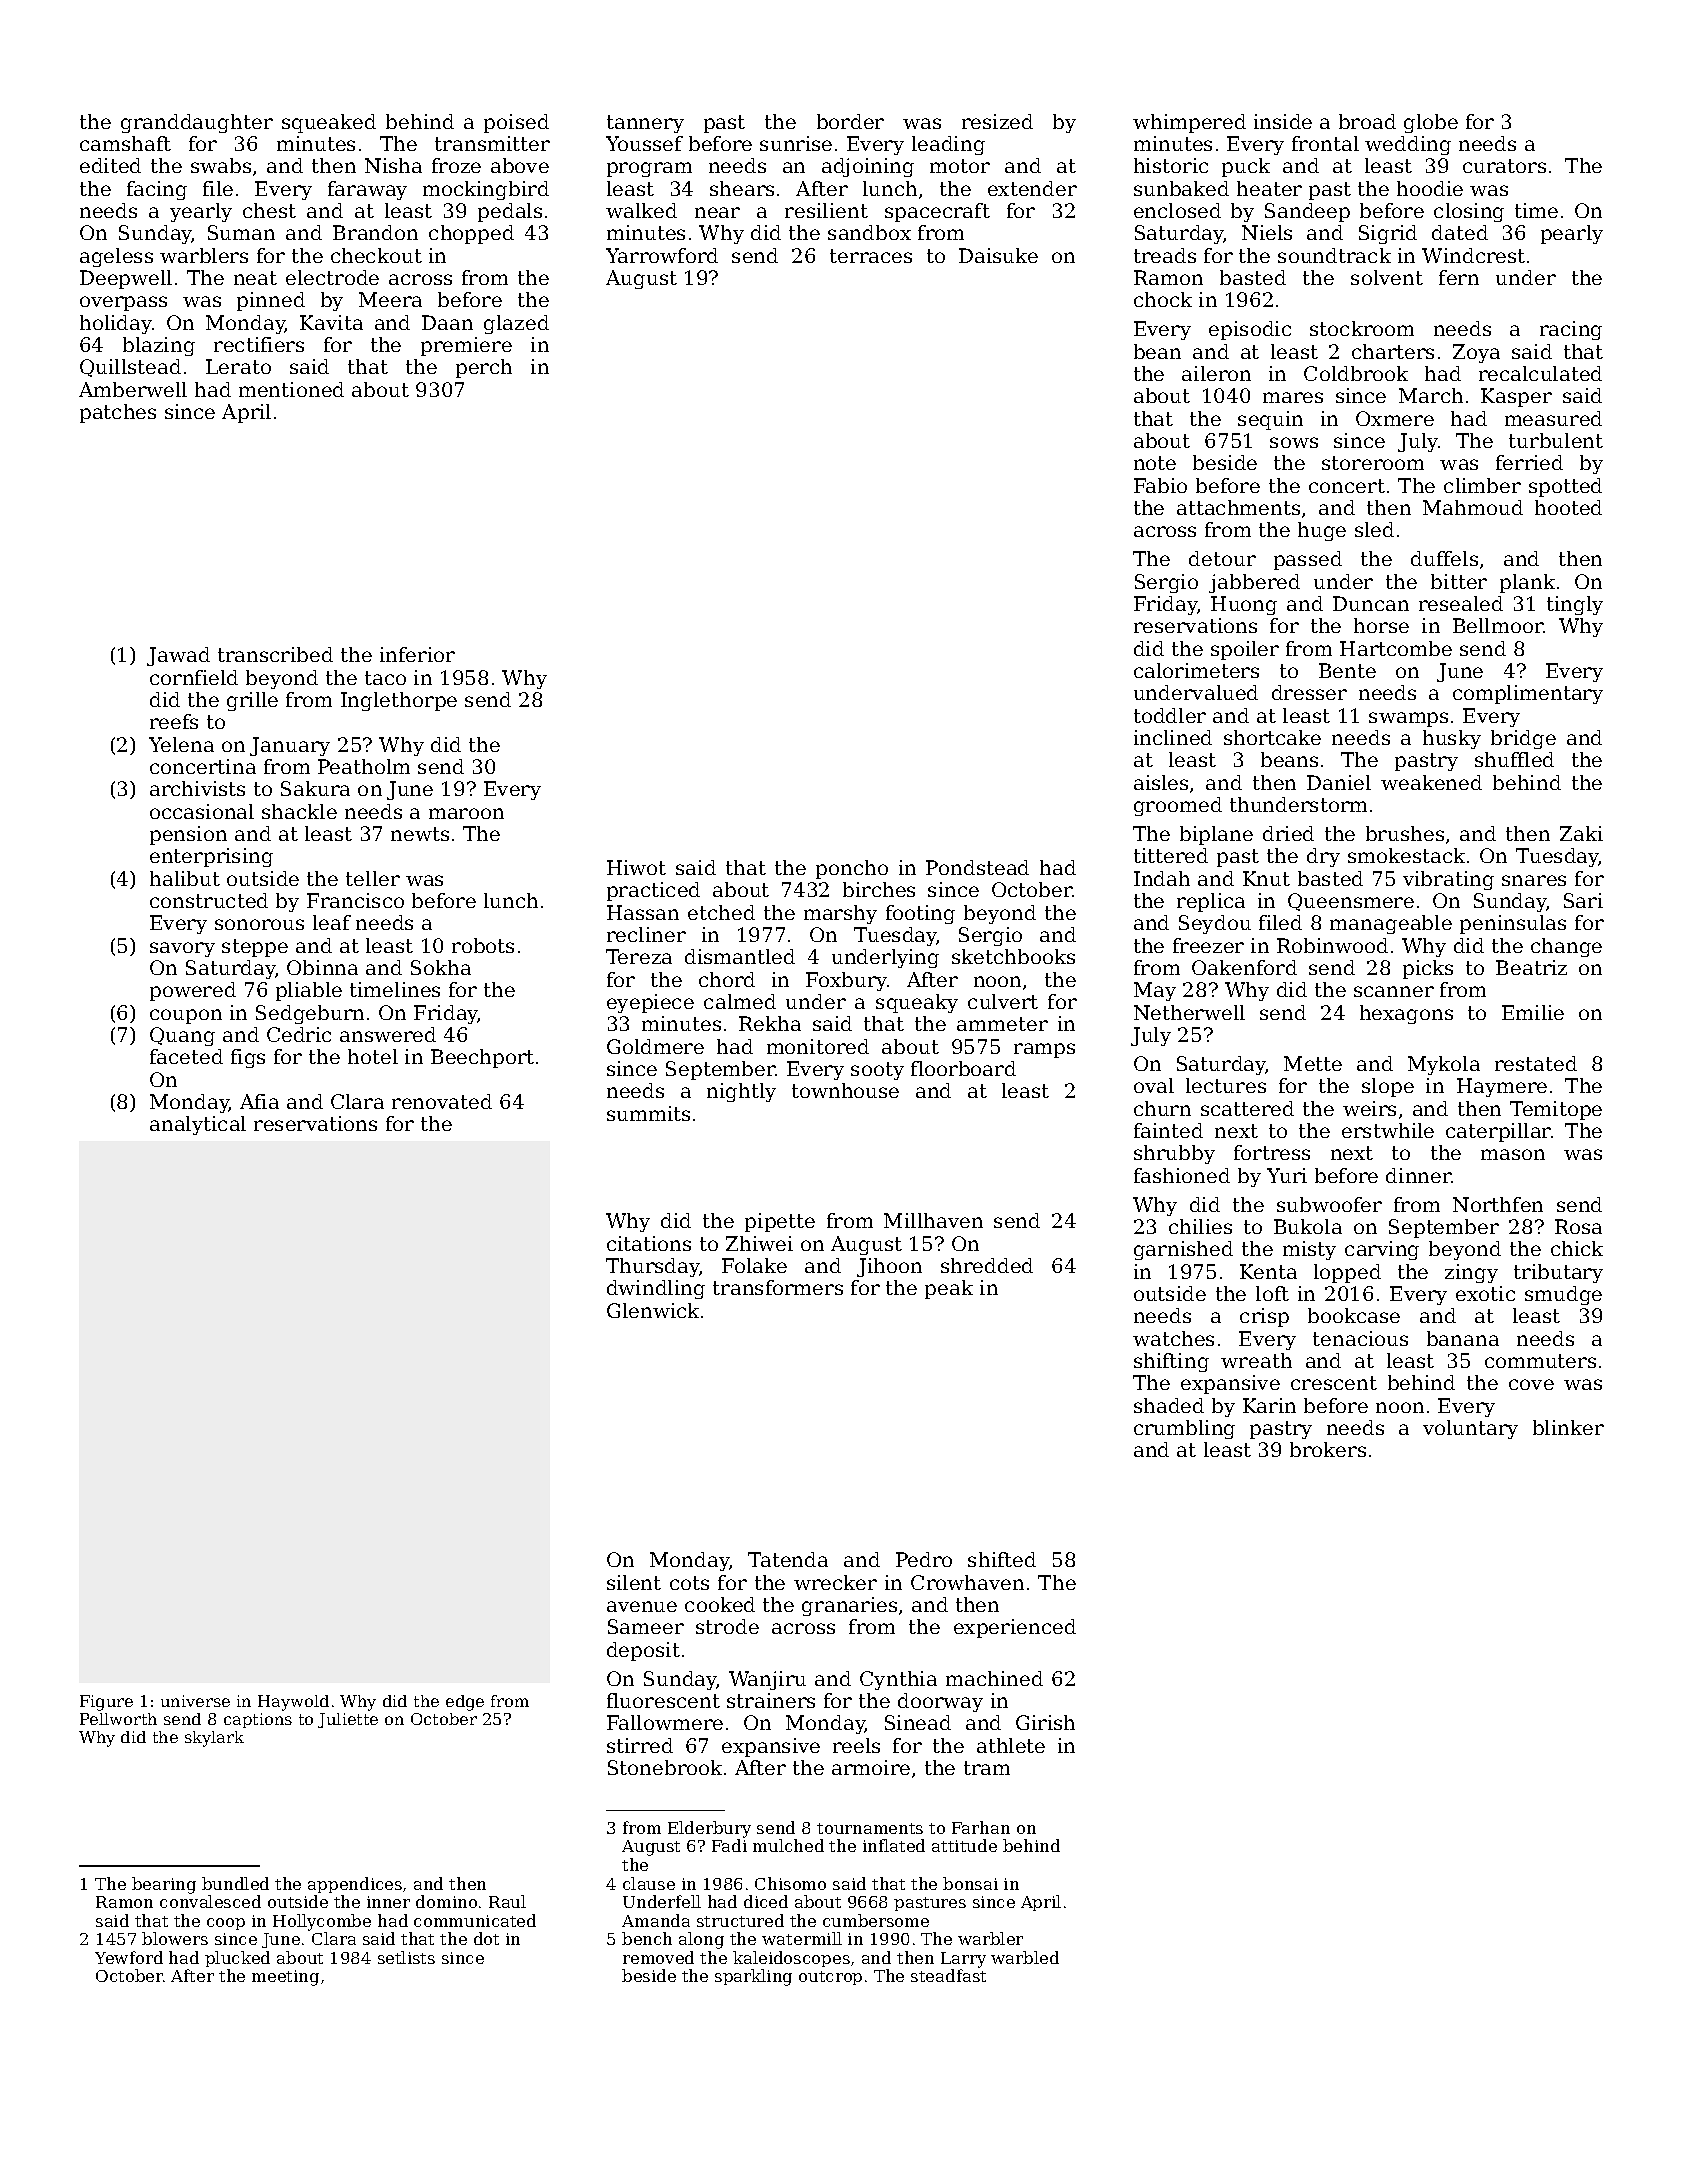  What do you see at coordinates (840, 914) in the page?
I see `marshy` at bounding box center [840, 914].
